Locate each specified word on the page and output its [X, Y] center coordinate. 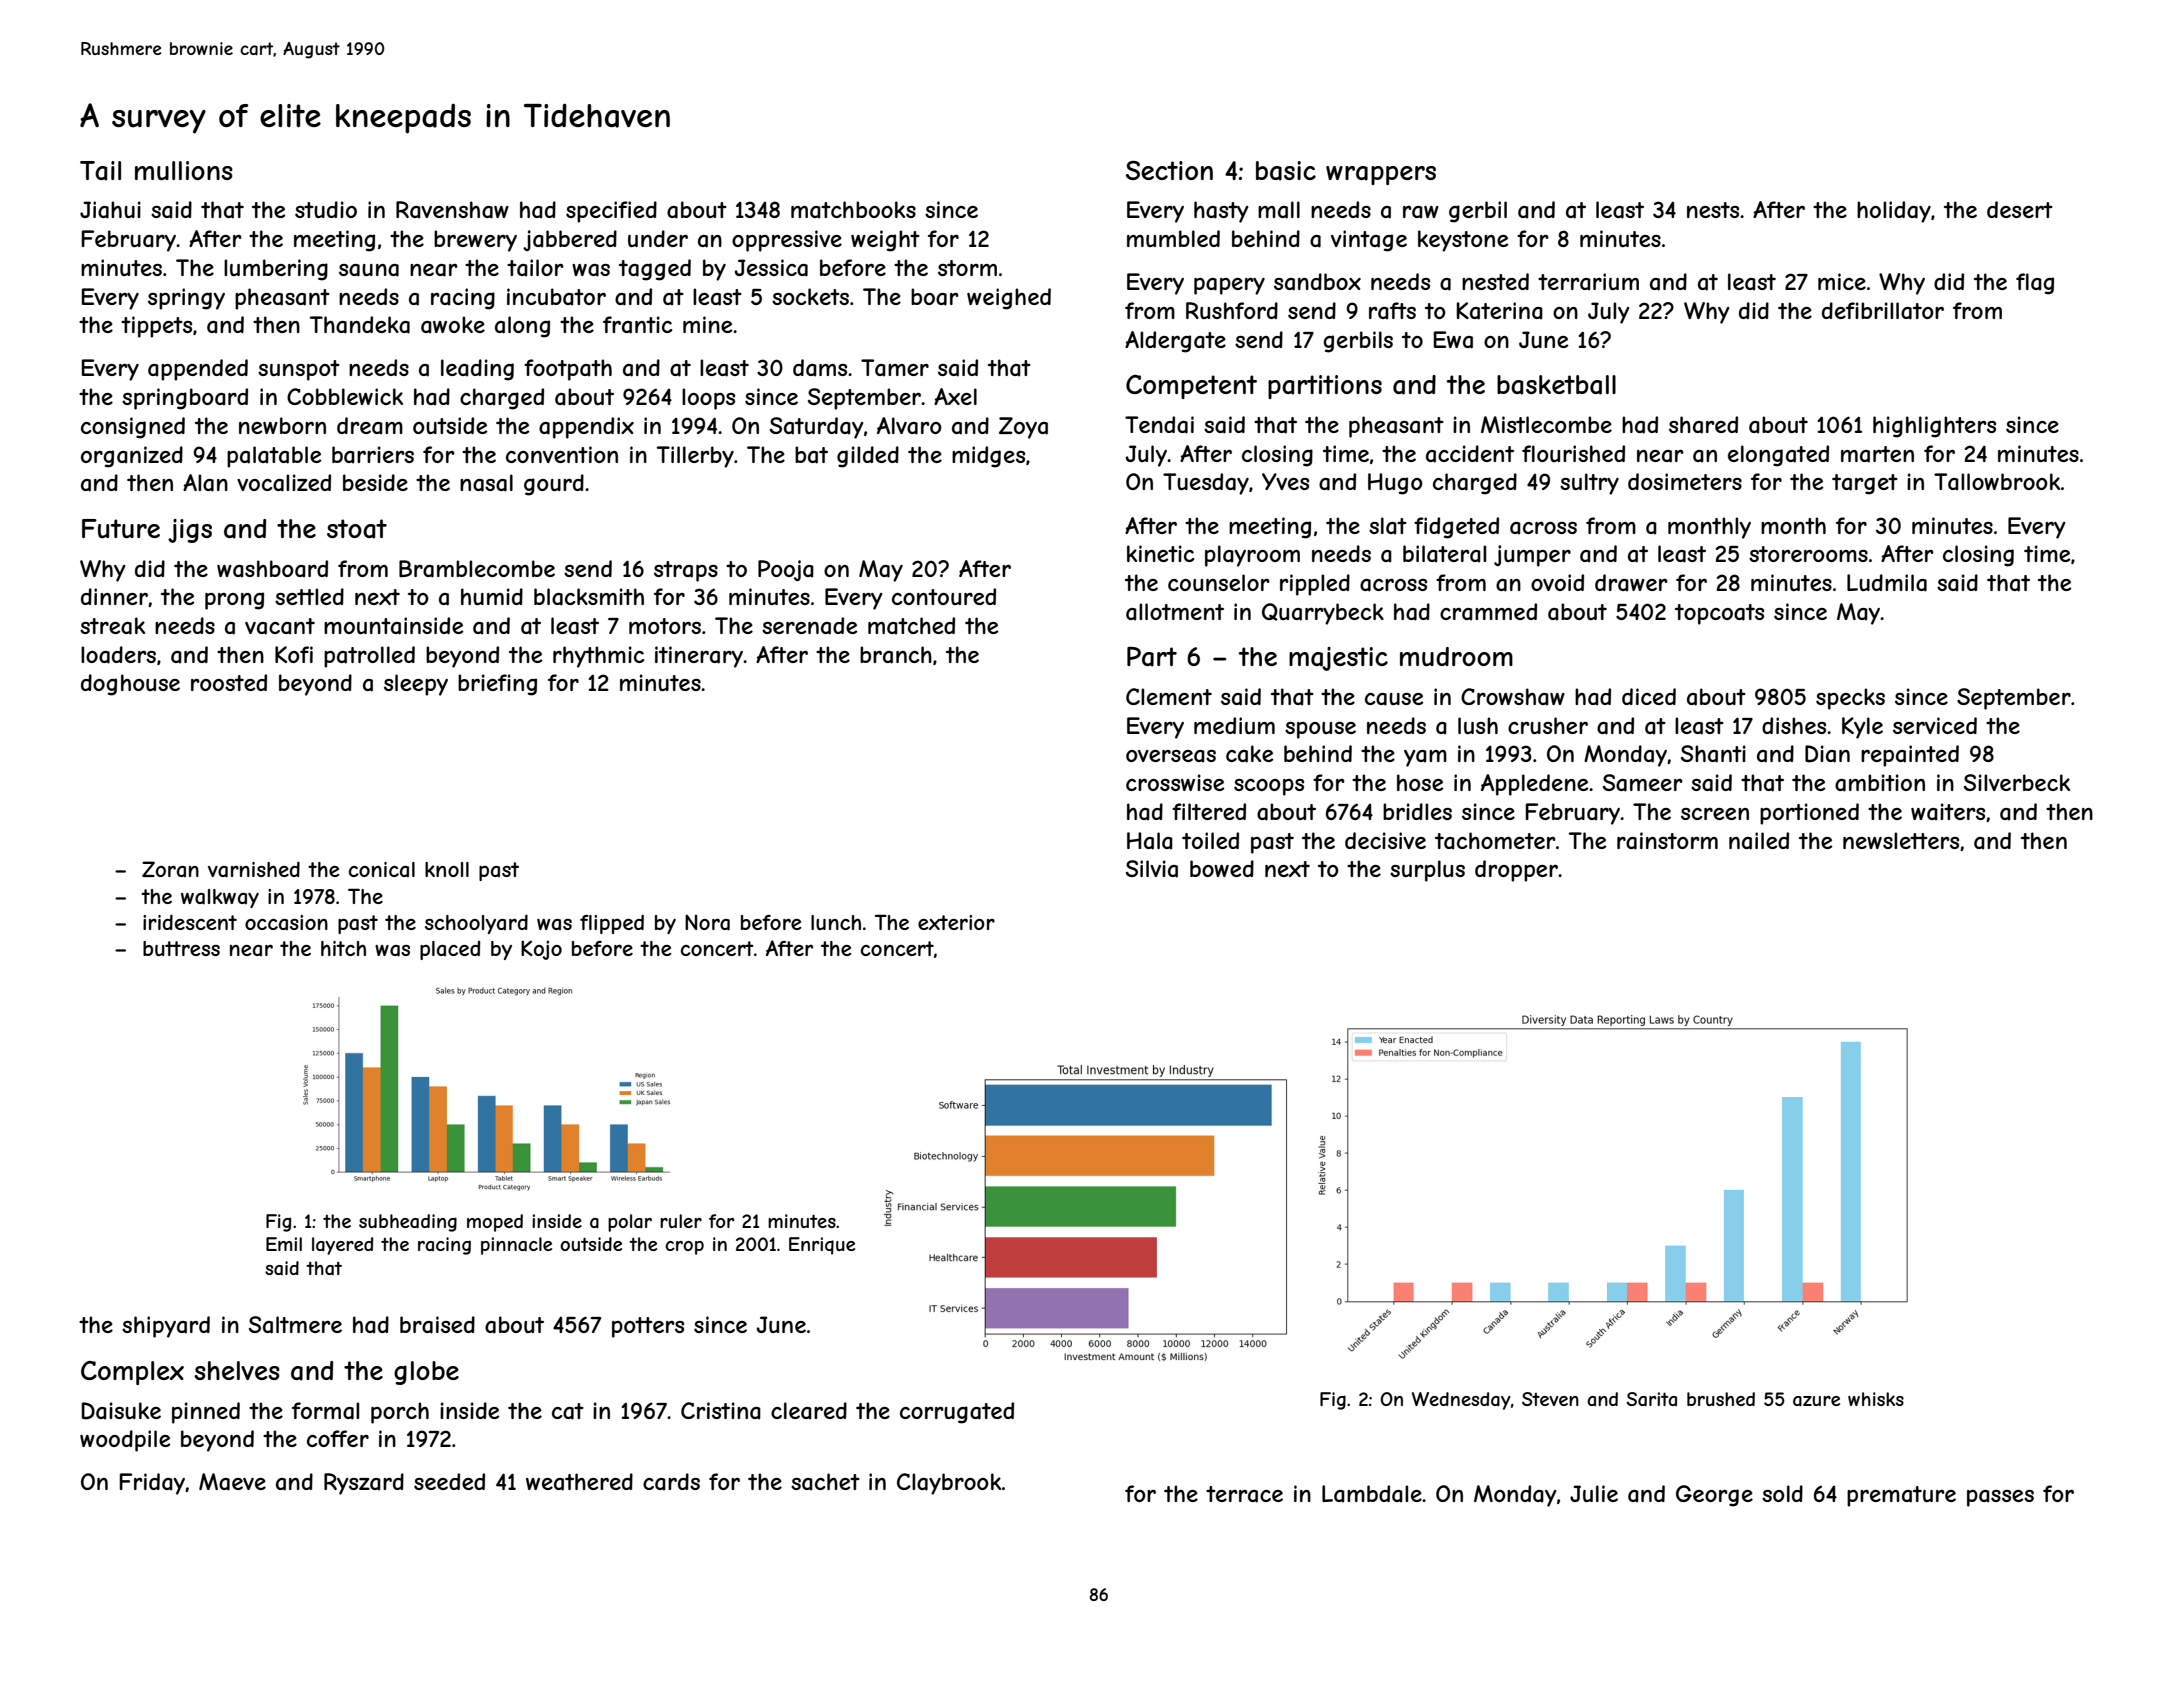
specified [611, 212]
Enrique [822, 1246]
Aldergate [1175, 342]
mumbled [1173, 238]
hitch [343, 948]
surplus [1427, 871]
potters [648, 1327]
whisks [1876, 1399]
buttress [181, 948]
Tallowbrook [1997, 482]
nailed [1759, 841]
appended [198, 370]
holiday [1894, 212]
